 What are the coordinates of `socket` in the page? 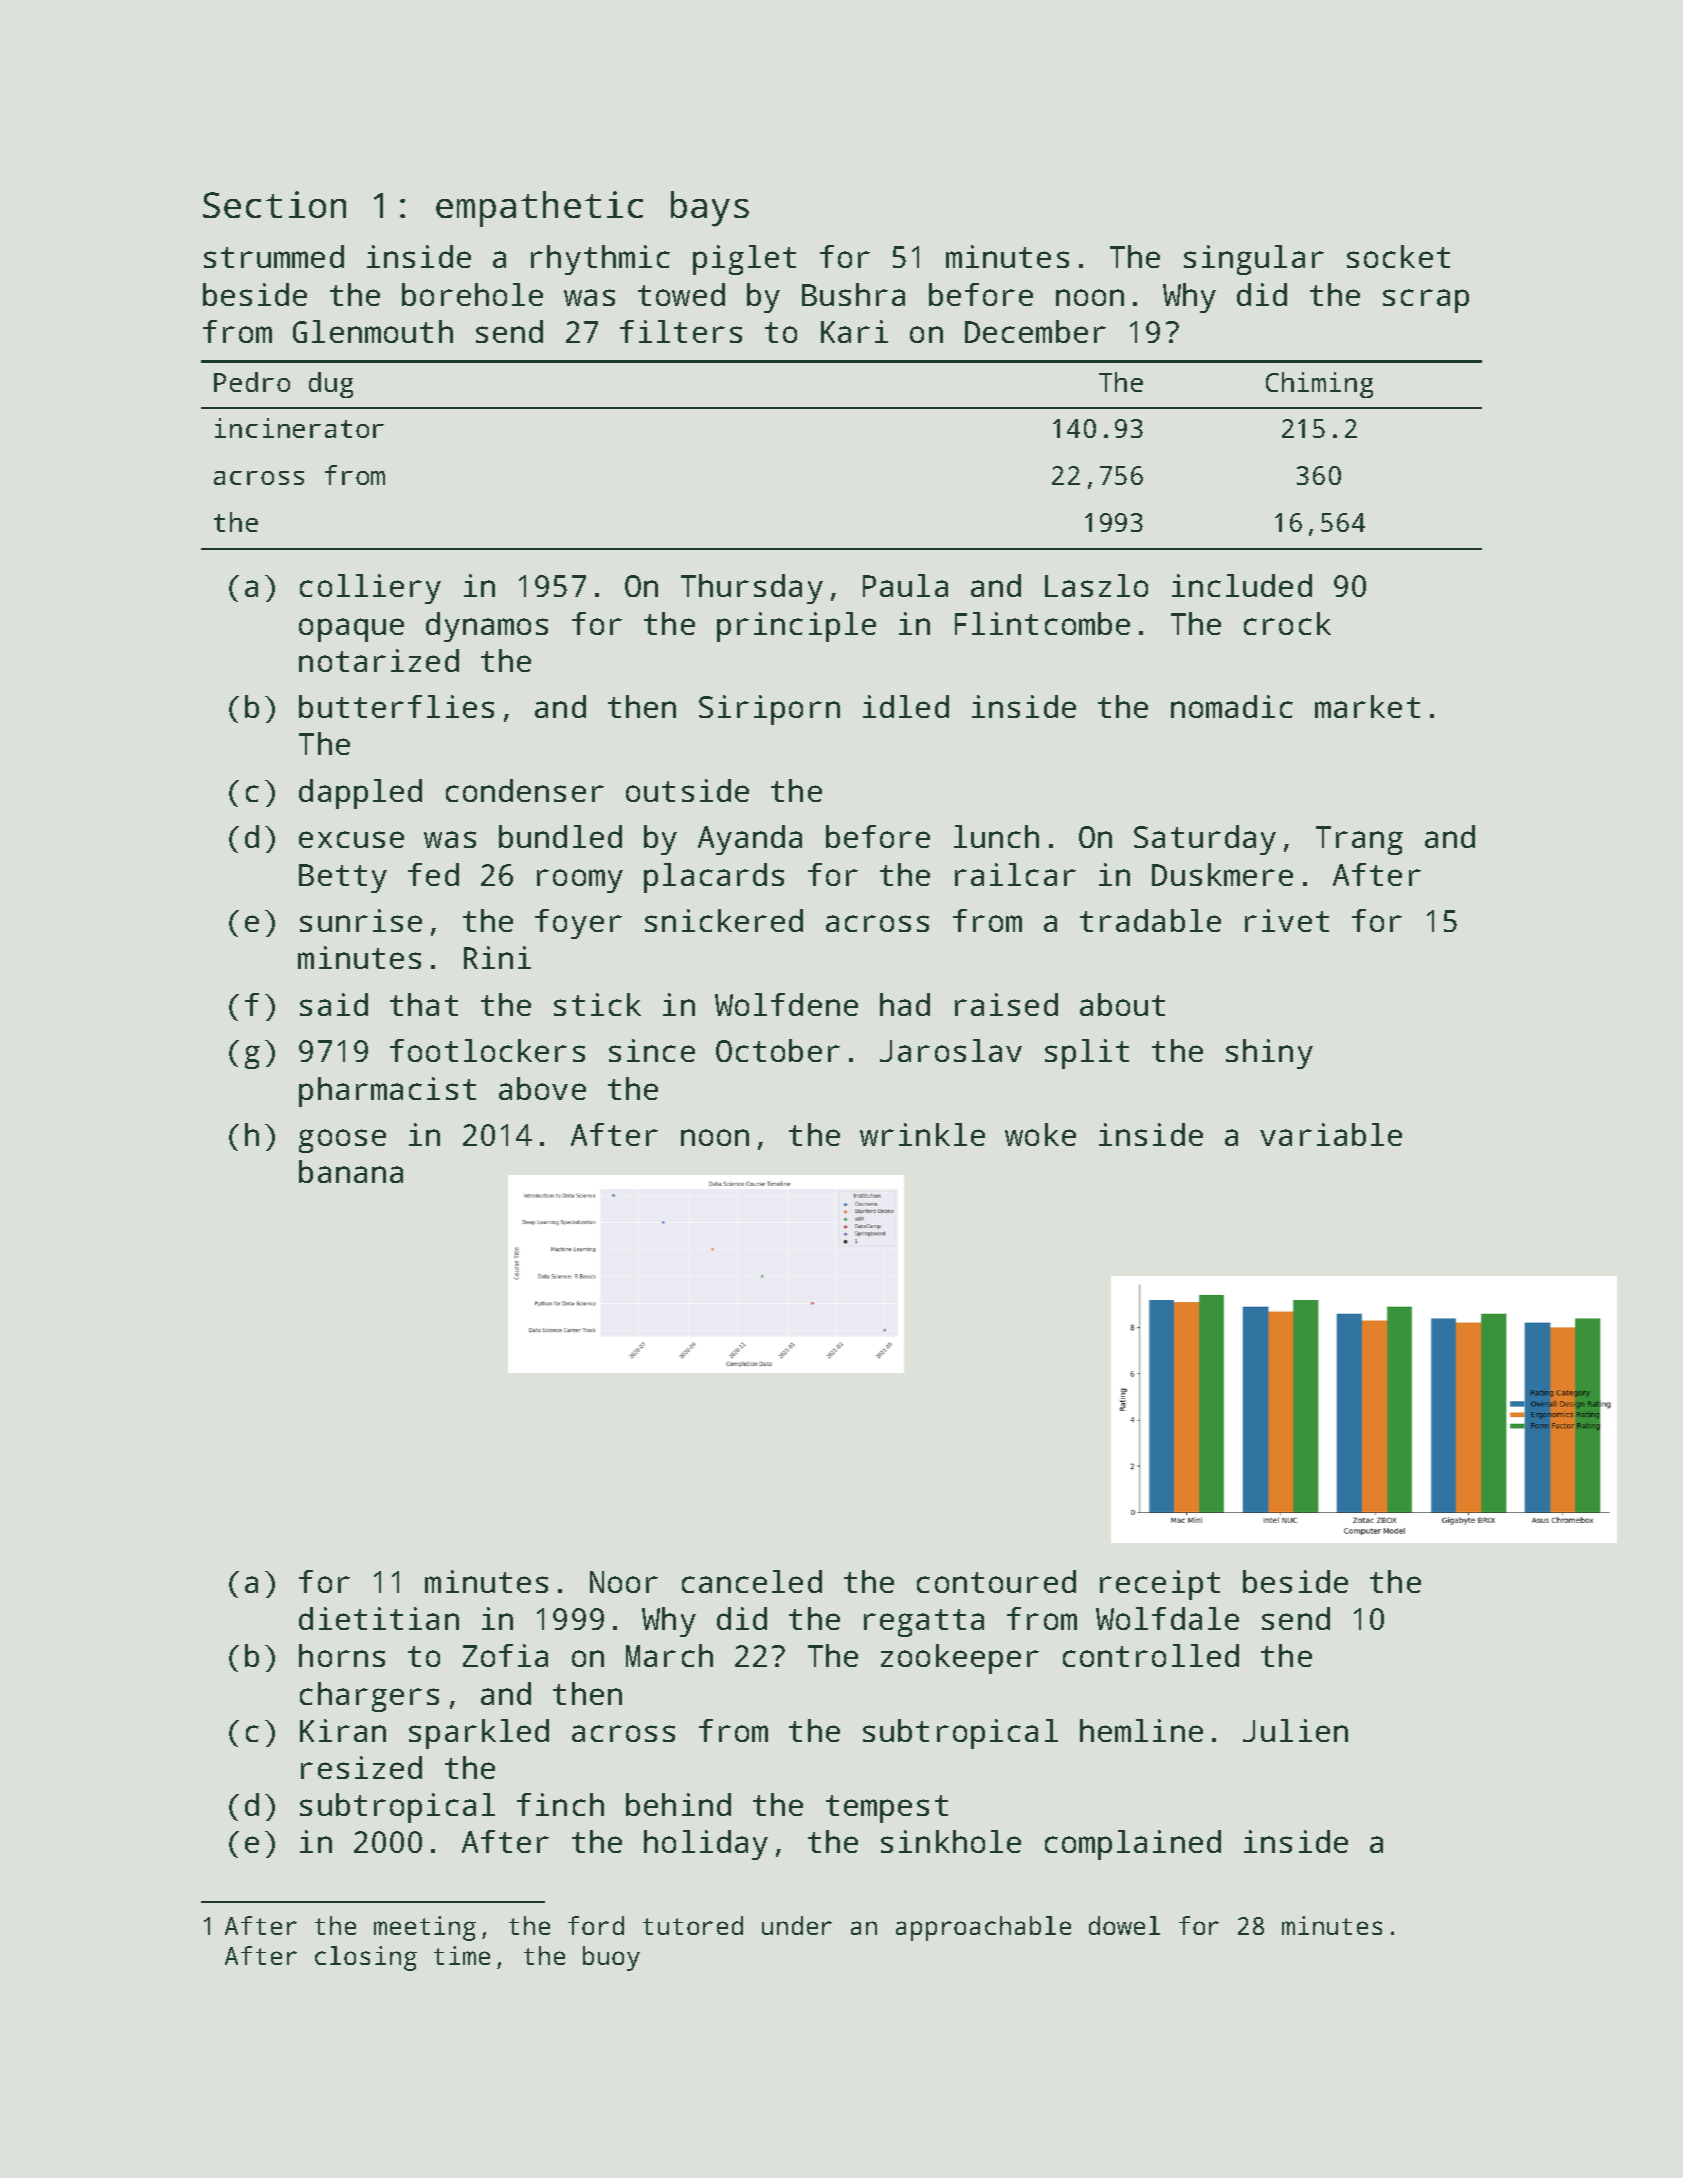 It's located at (1398, 256).
